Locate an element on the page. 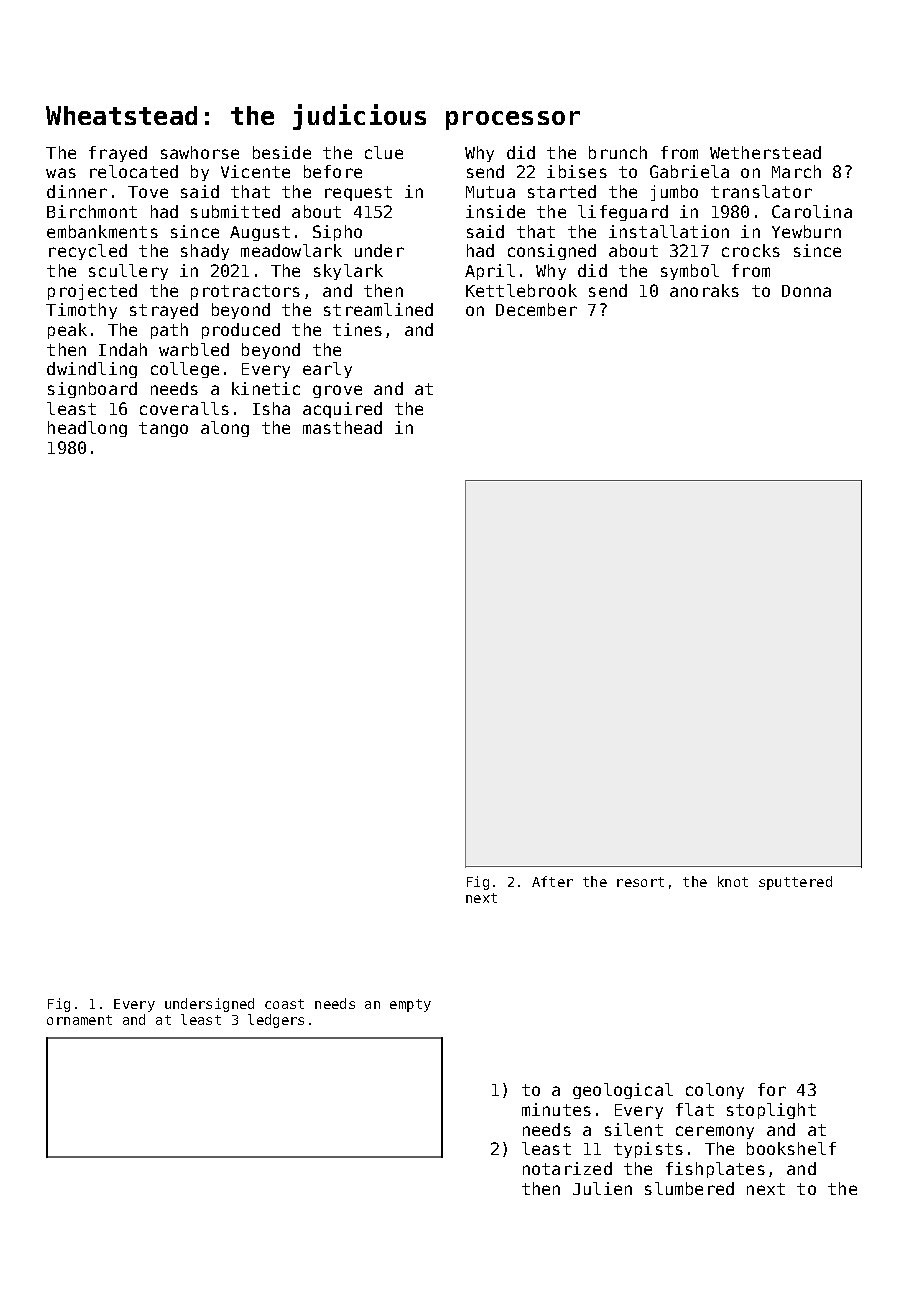 The image size is (908, 1316). translator is located at coordinates (761, 191).
